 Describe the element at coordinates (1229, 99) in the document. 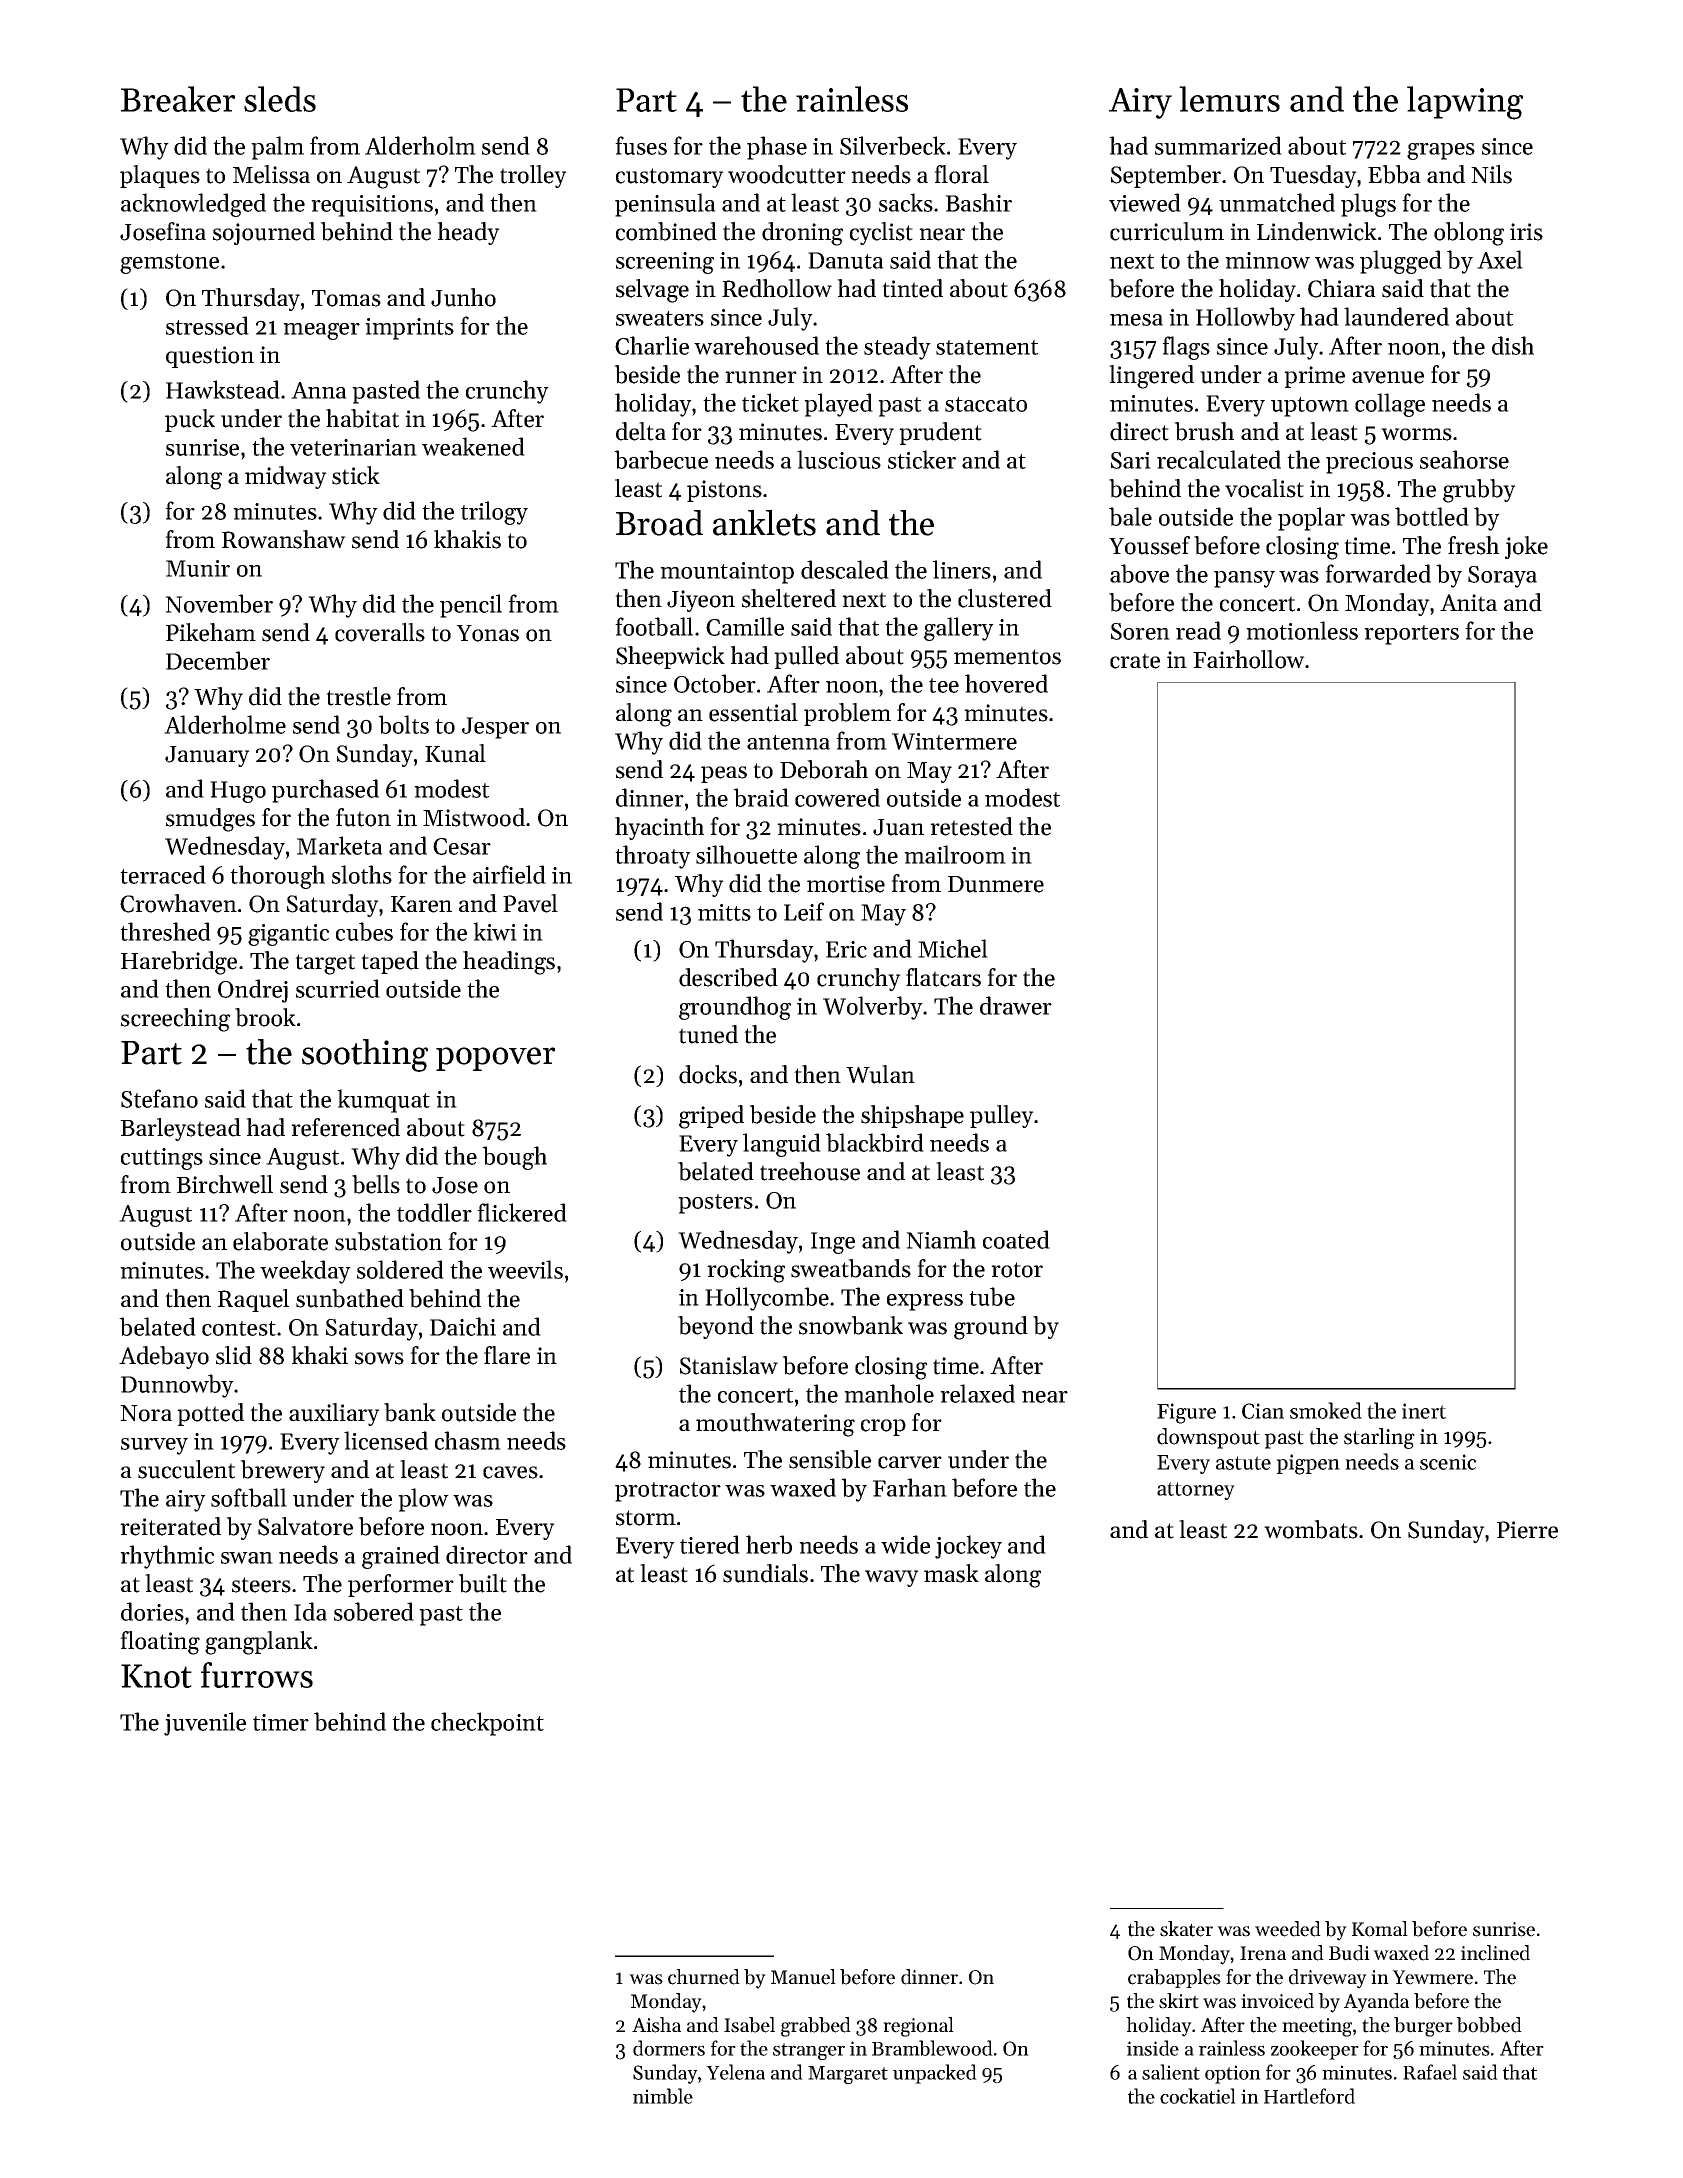

I see `lemurs` at that location.
